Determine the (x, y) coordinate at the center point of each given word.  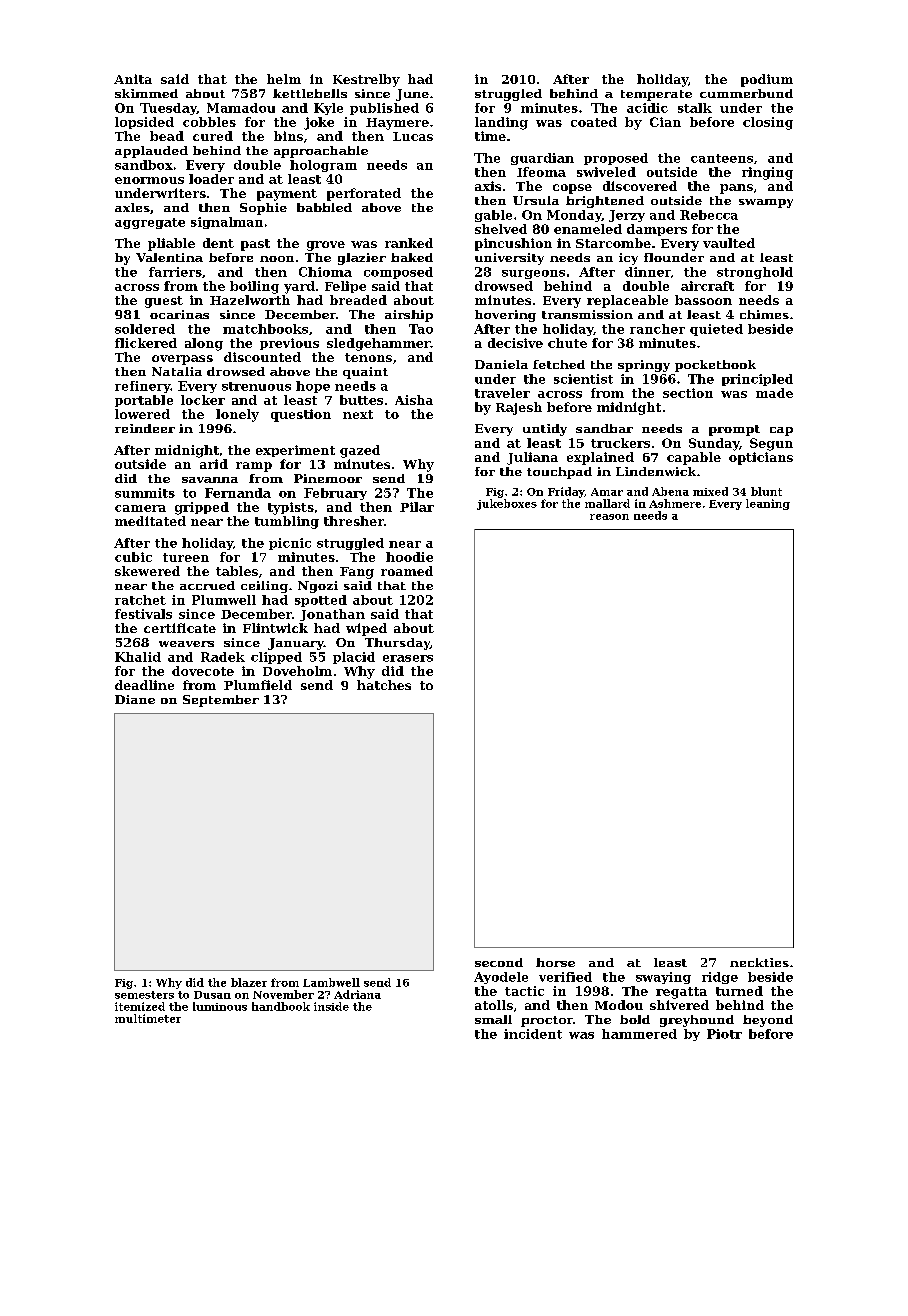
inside (331, 1006)
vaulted (729, 243)
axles (132, 207)
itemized (140, 1006)
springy (644, 366)
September (221, 701)
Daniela (501, 364)
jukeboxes (507, 504)
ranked (409, 243)
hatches (384, 685)
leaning (768, 504)
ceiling (264, 587)
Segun (771, 444)
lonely (237, 415)
